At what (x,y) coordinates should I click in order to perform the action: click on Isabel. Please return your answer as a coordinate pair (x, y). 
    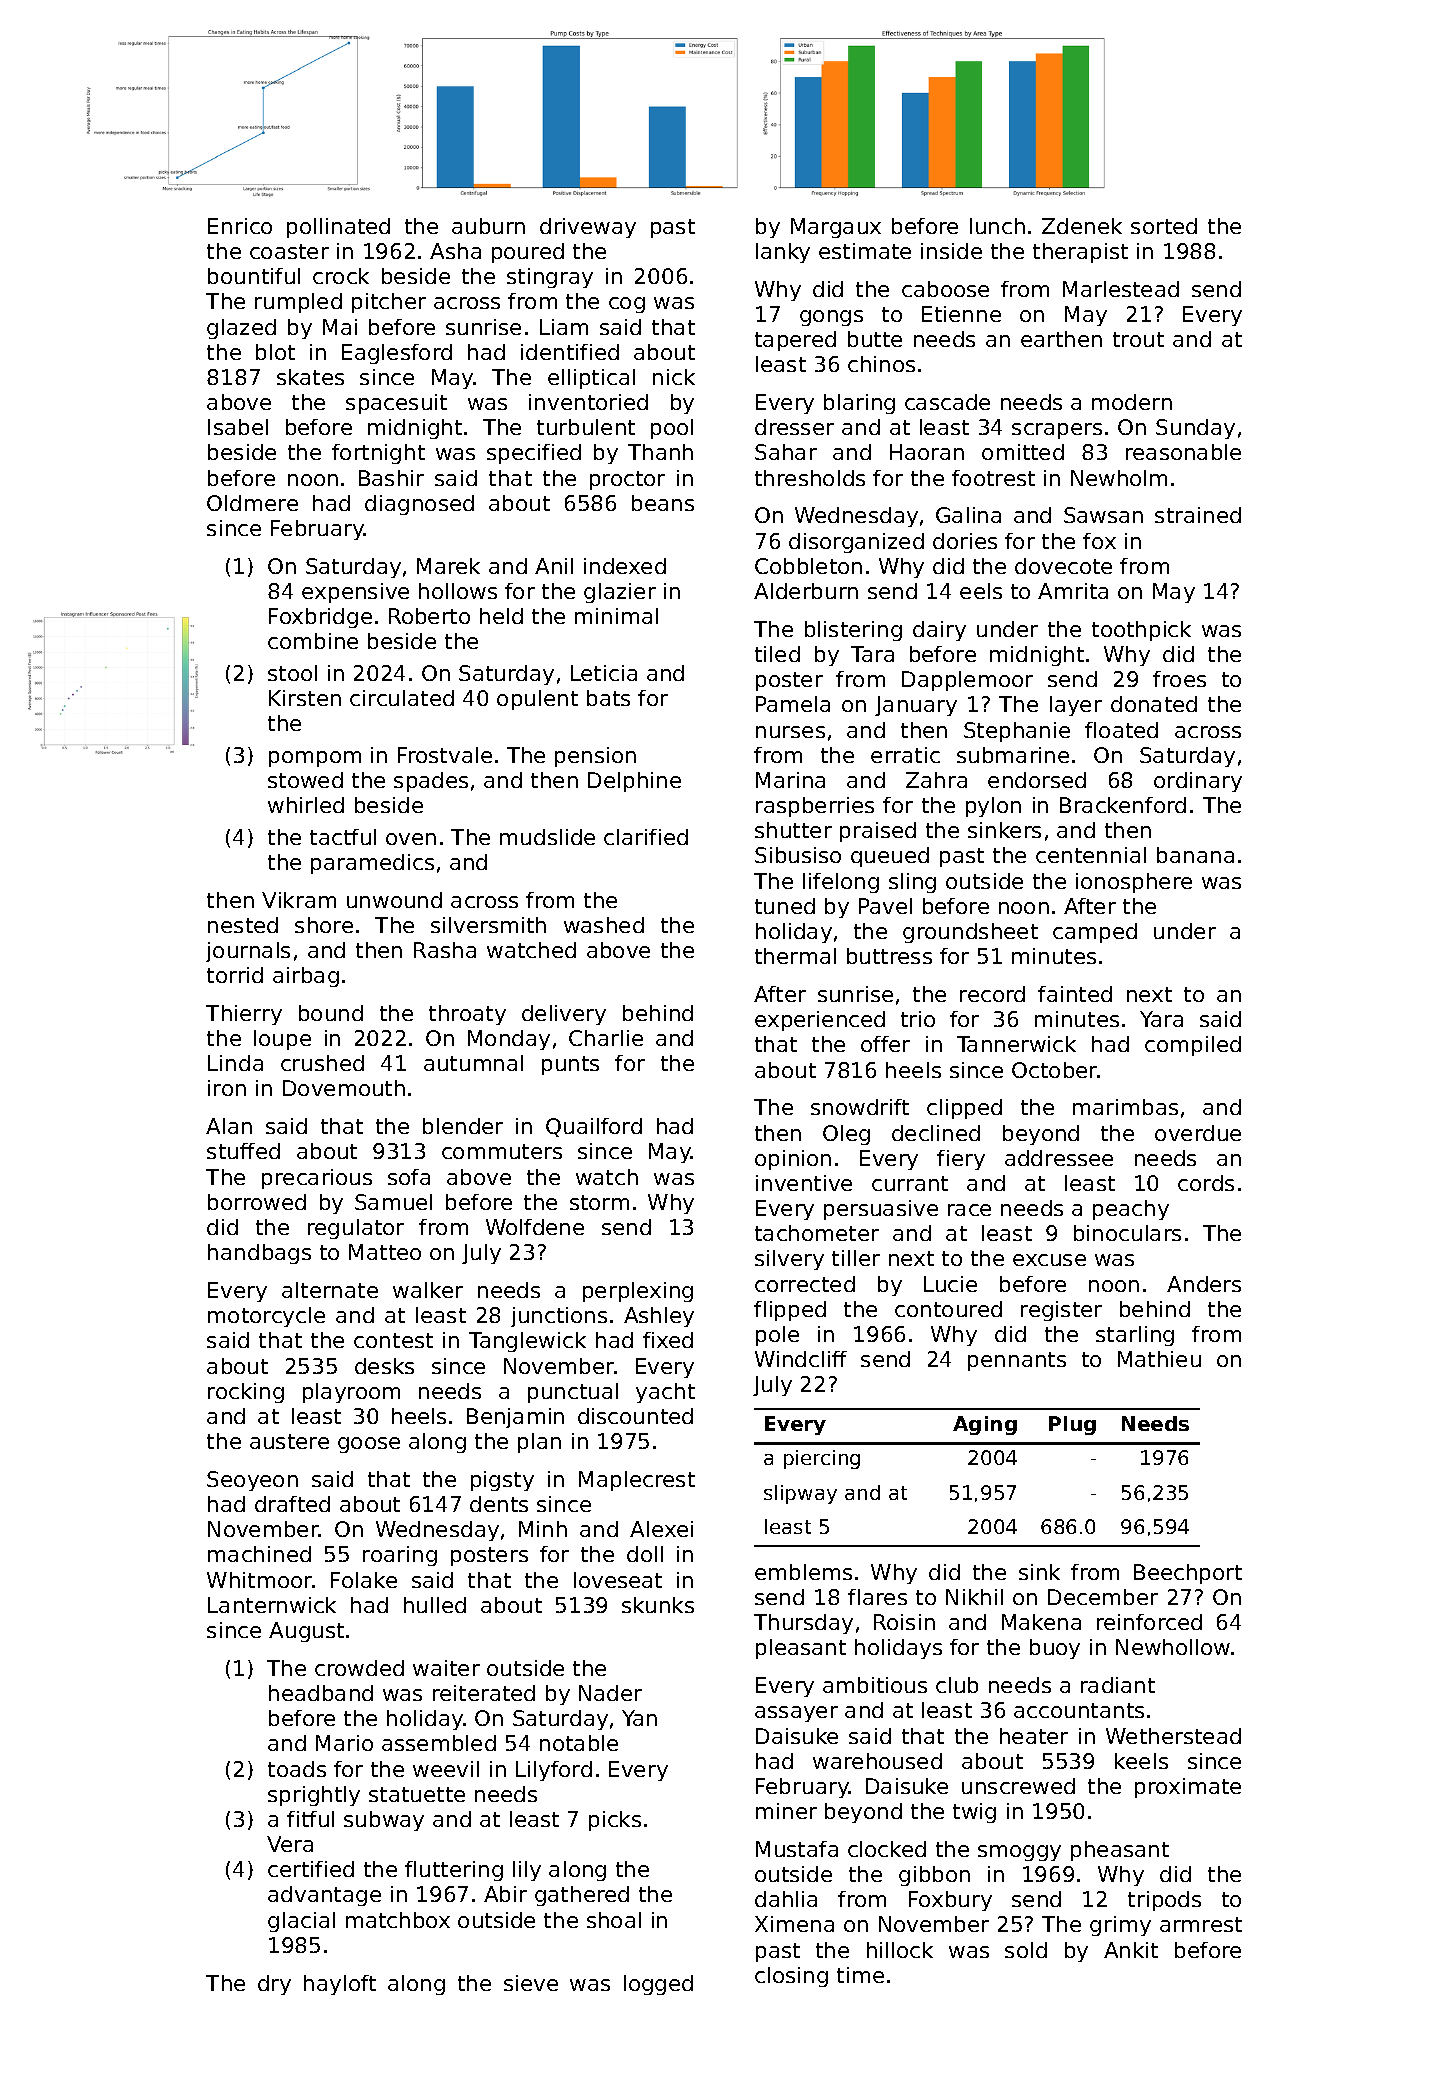
    Looking at the image, I should click on (238, 427).
